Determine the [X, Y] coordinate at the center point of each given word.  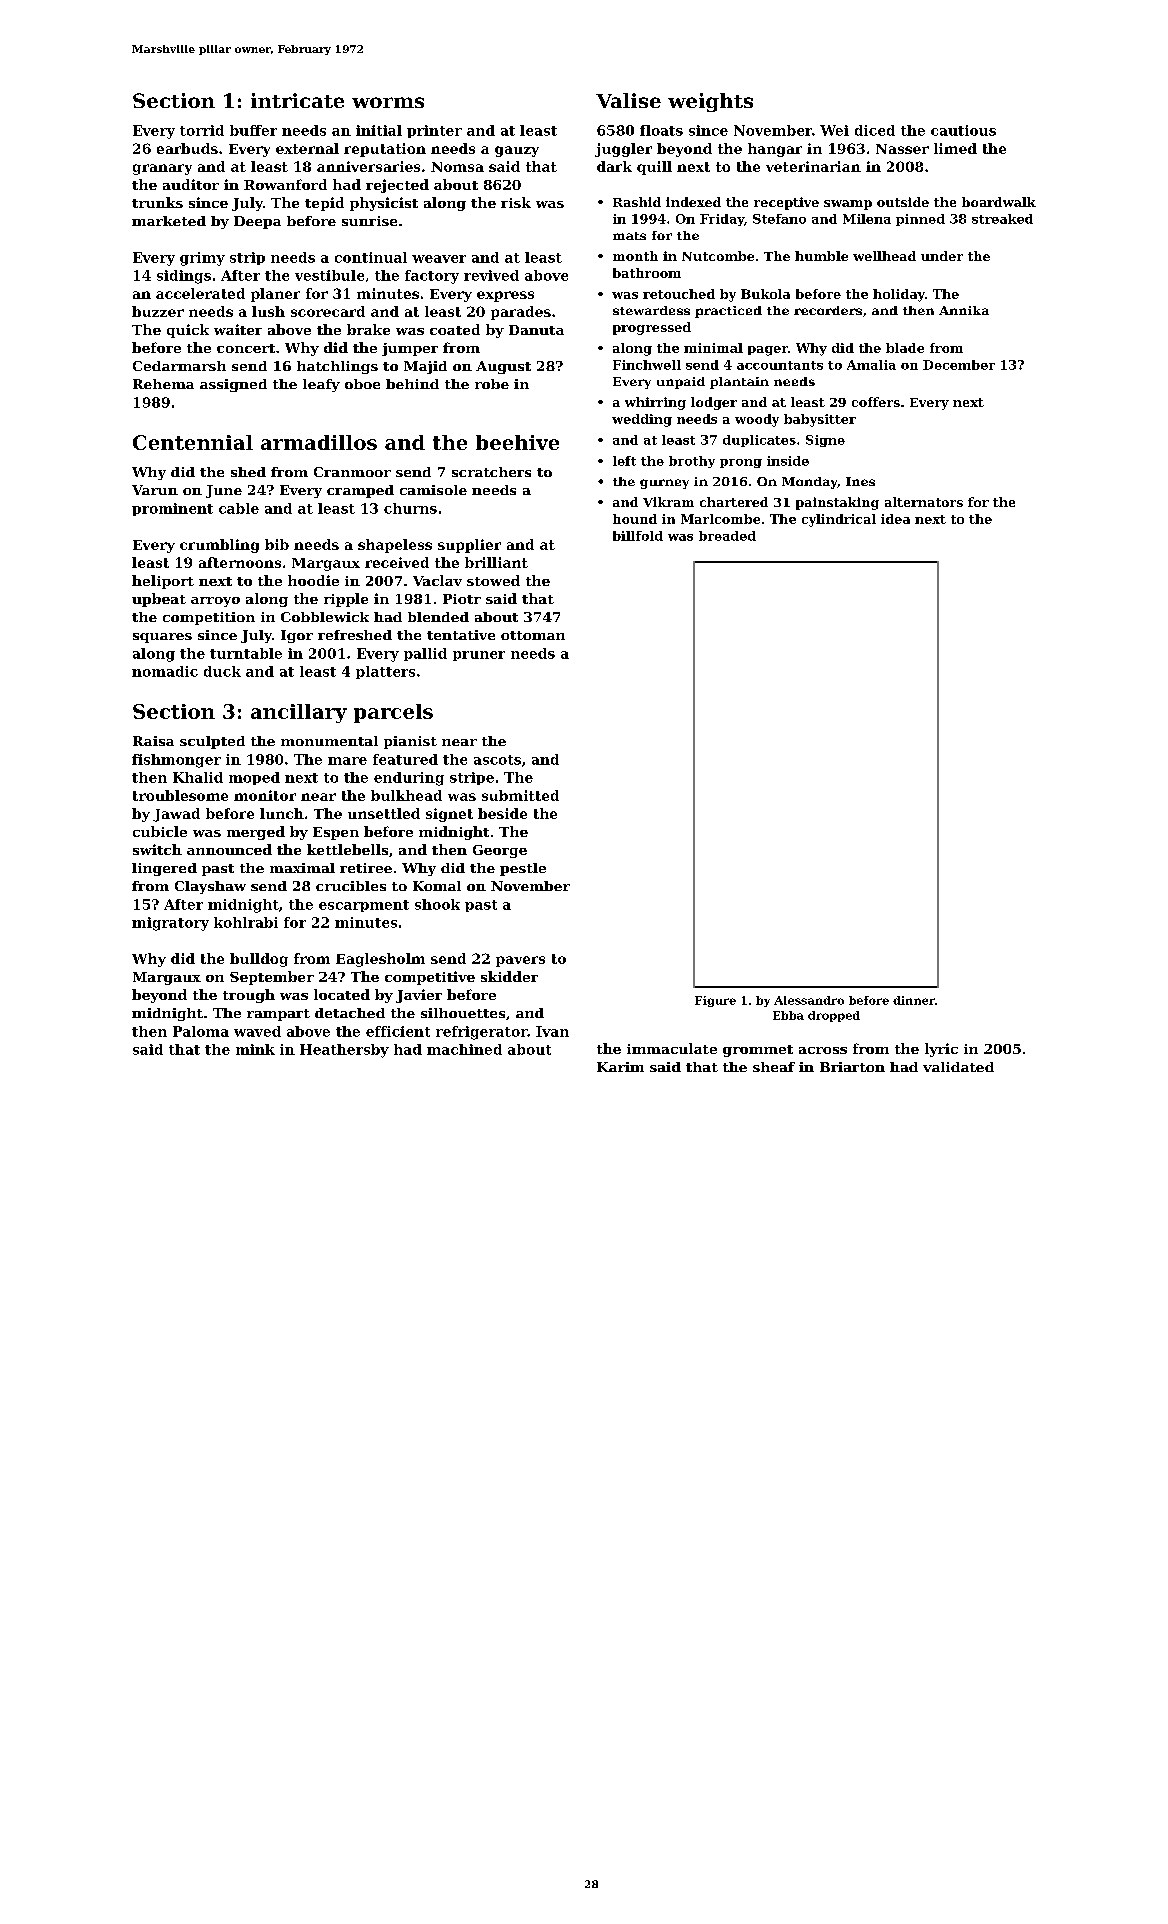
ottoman [533, 635]
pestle [523, 869]
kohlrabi [246, 922]
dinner [914, 1000]
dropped [834, 1016]
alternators [924, 502]
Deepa [257, 222]
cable [239, 508]
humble [821, 256]
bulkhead [406, 795]
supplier [469, 546]
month [635, 256]
